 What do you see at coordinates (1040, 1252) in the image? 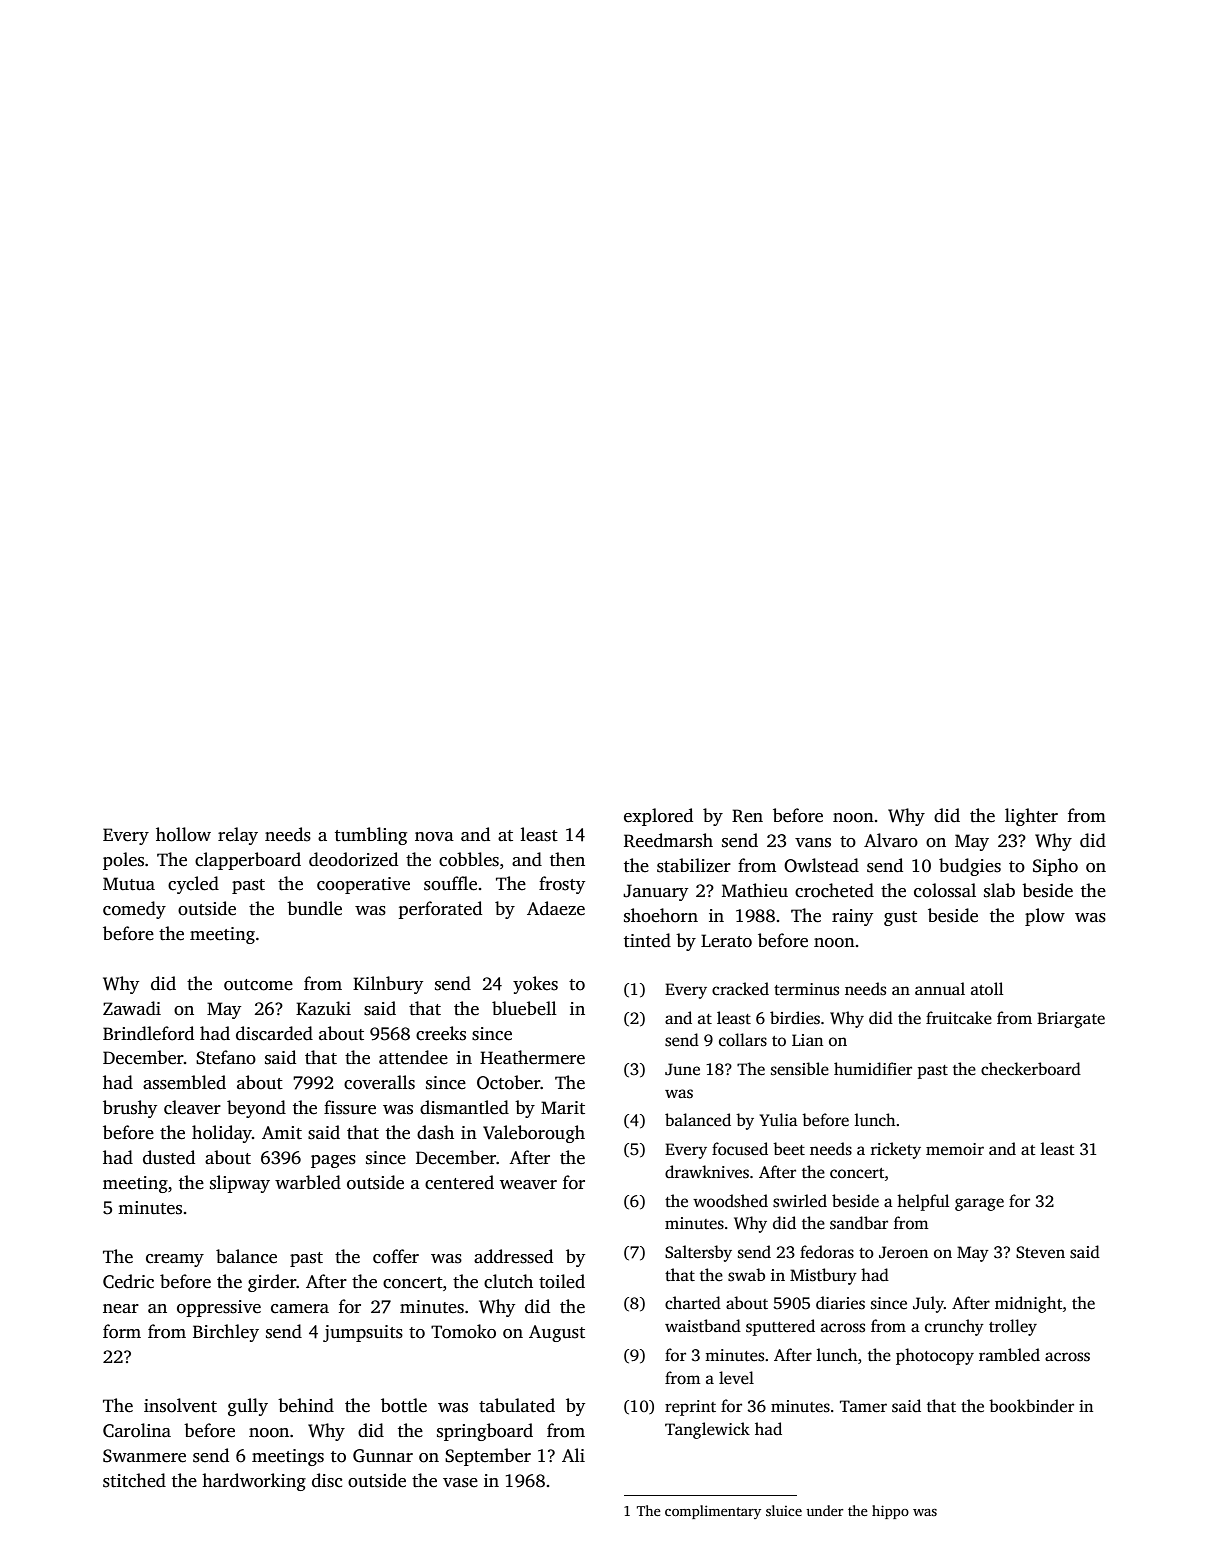
I see `Steven` at bounding box center [1040, 1252].
